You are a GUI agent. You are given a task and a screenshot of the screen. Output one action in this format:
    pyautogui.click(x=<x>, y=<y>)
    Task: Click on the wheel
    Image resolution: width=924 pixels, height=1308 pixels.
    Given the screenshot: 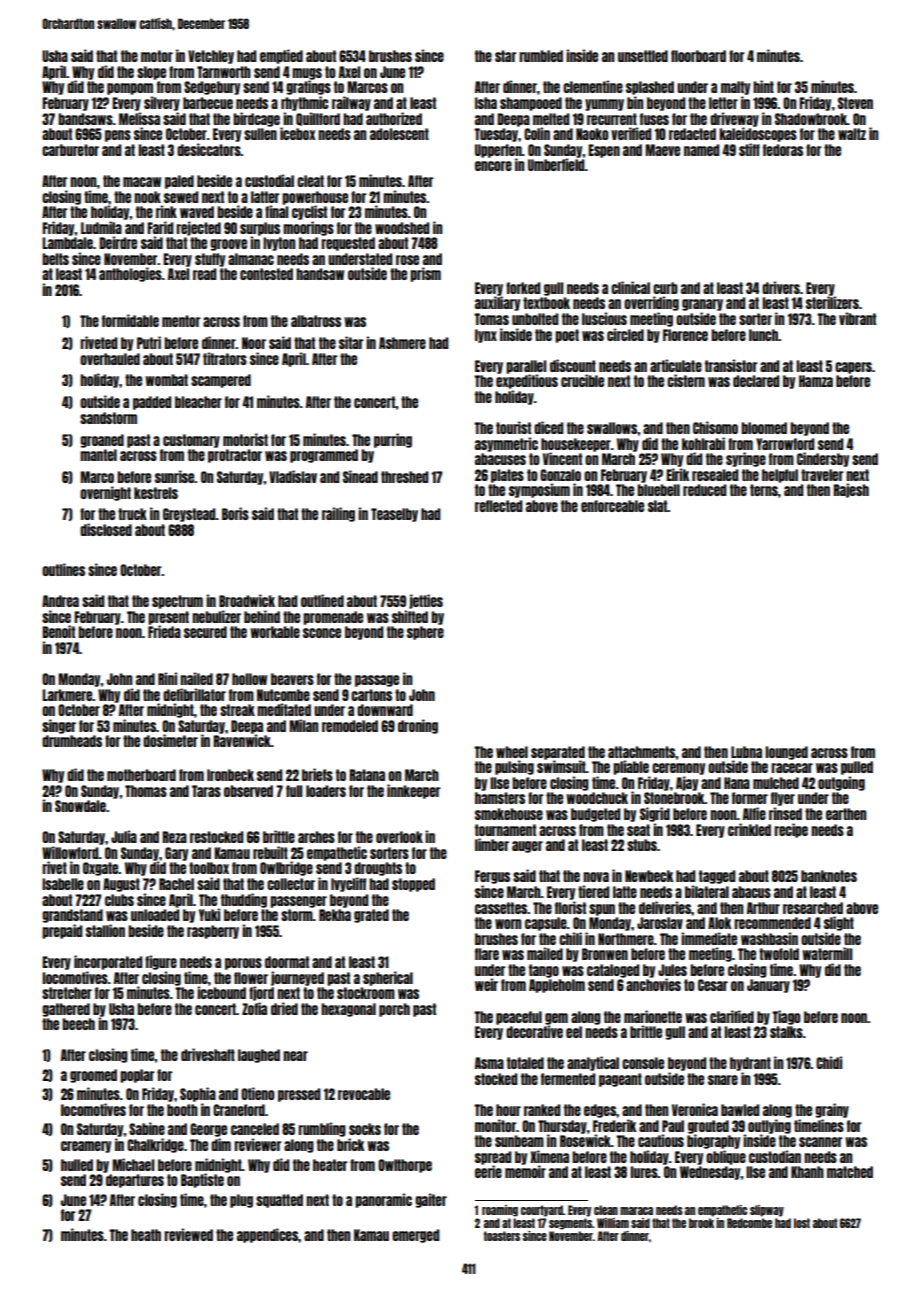 What is the action you would take?
    pyautogui.click(x=512, y=752)
